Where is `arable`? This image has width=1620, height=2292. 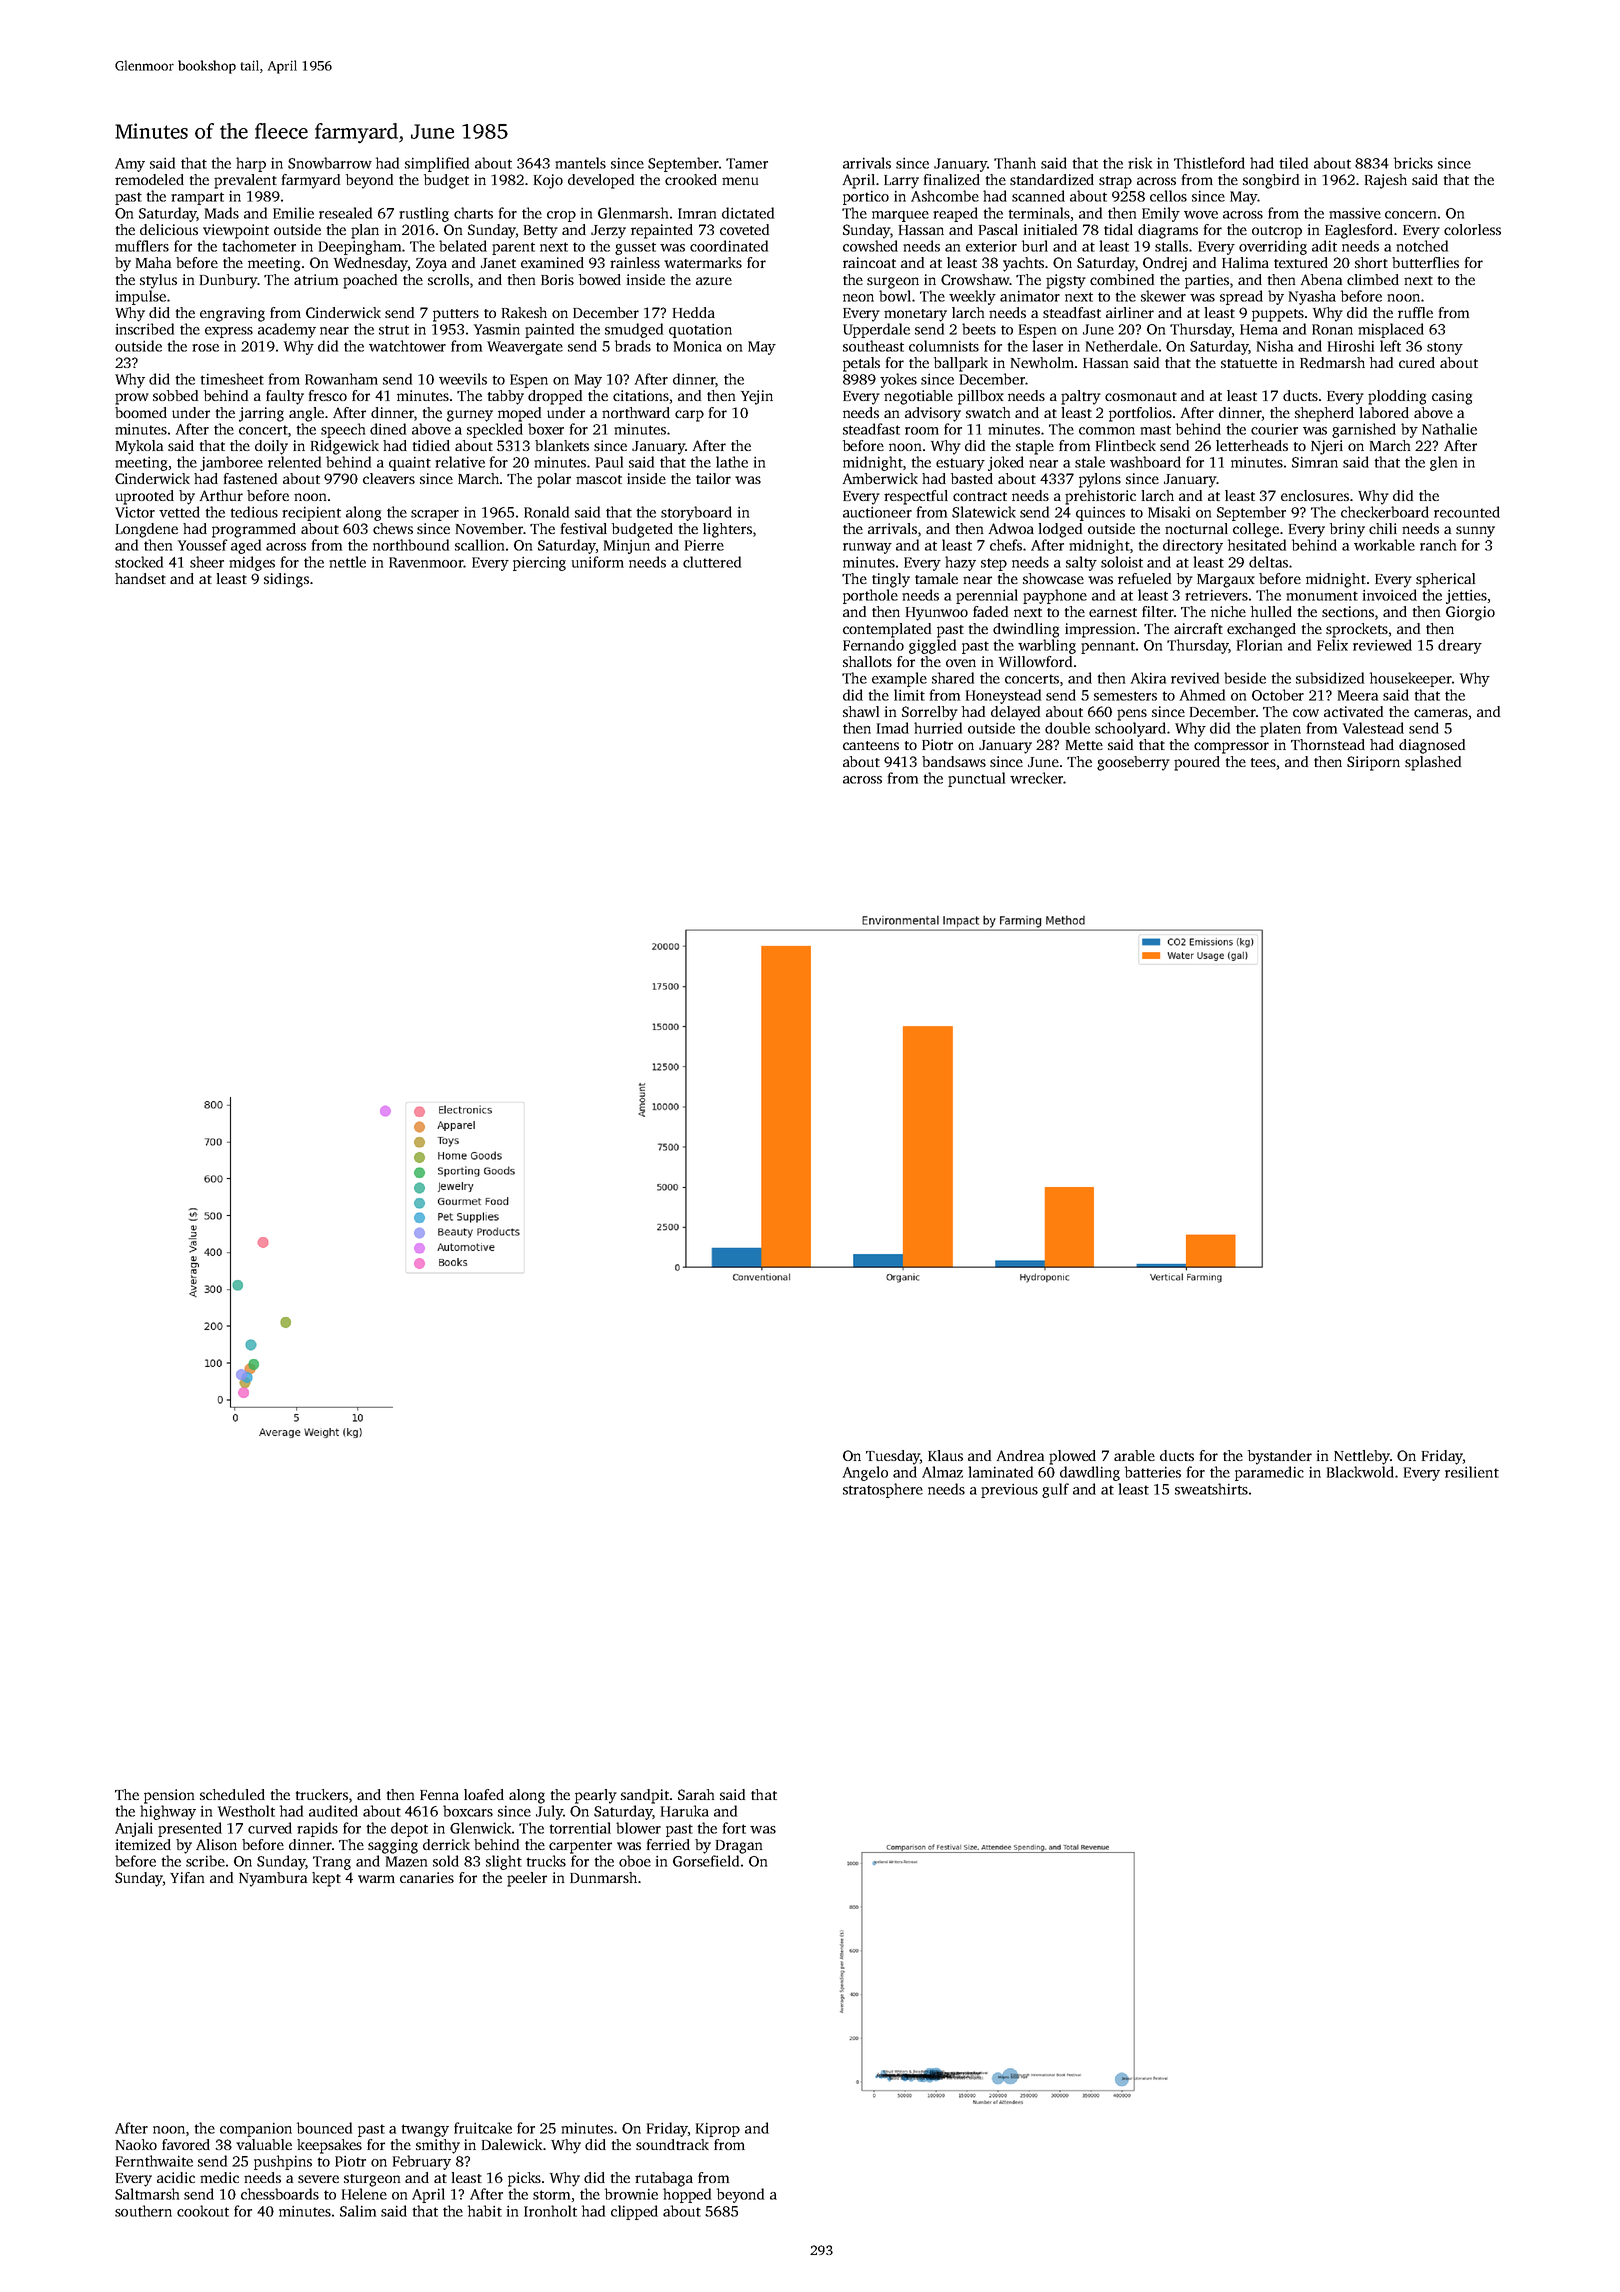
arable is located at coordinates (1134, 1455).
